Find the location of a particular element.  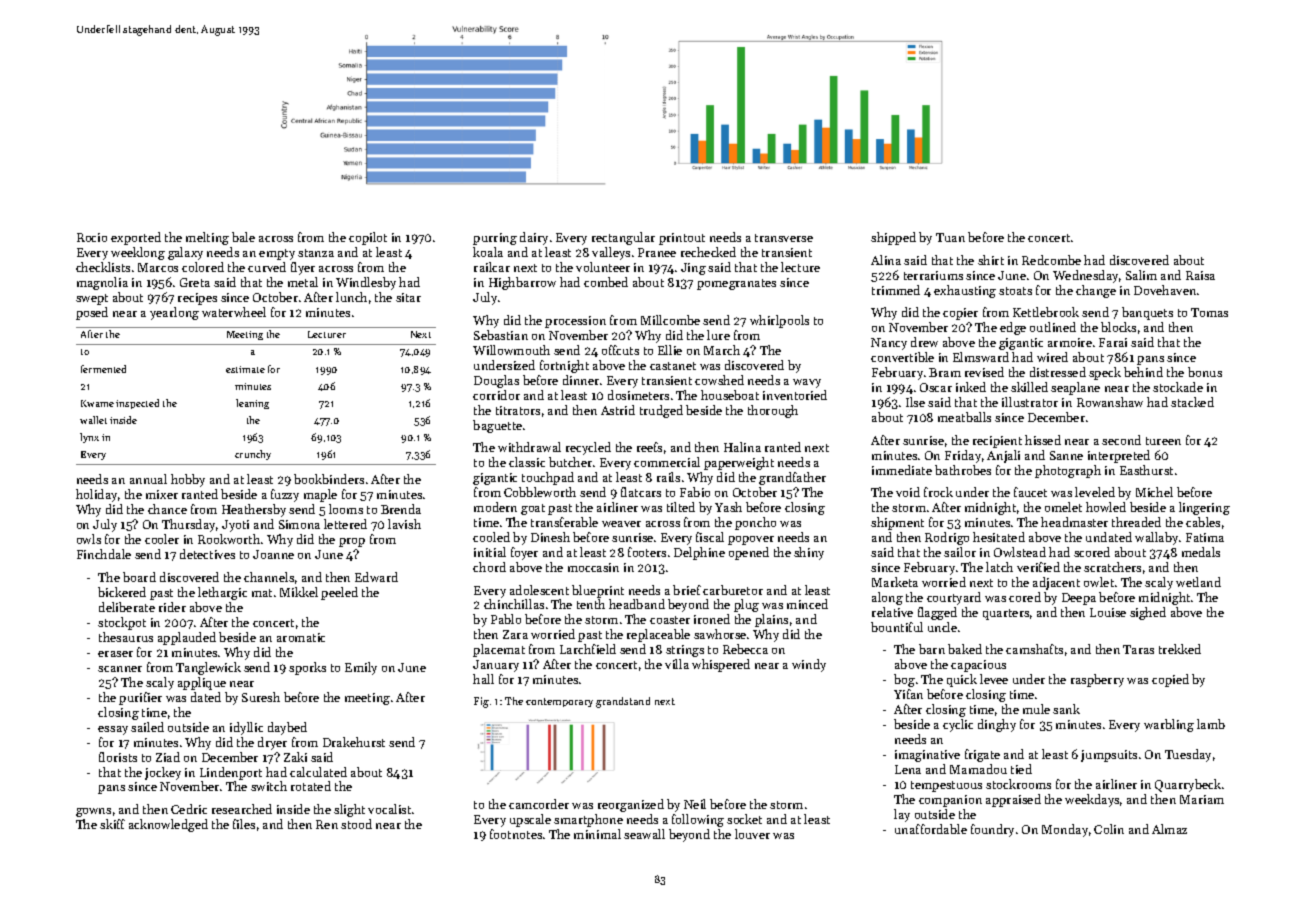

stacked is located at coordinates (1192, 402).
